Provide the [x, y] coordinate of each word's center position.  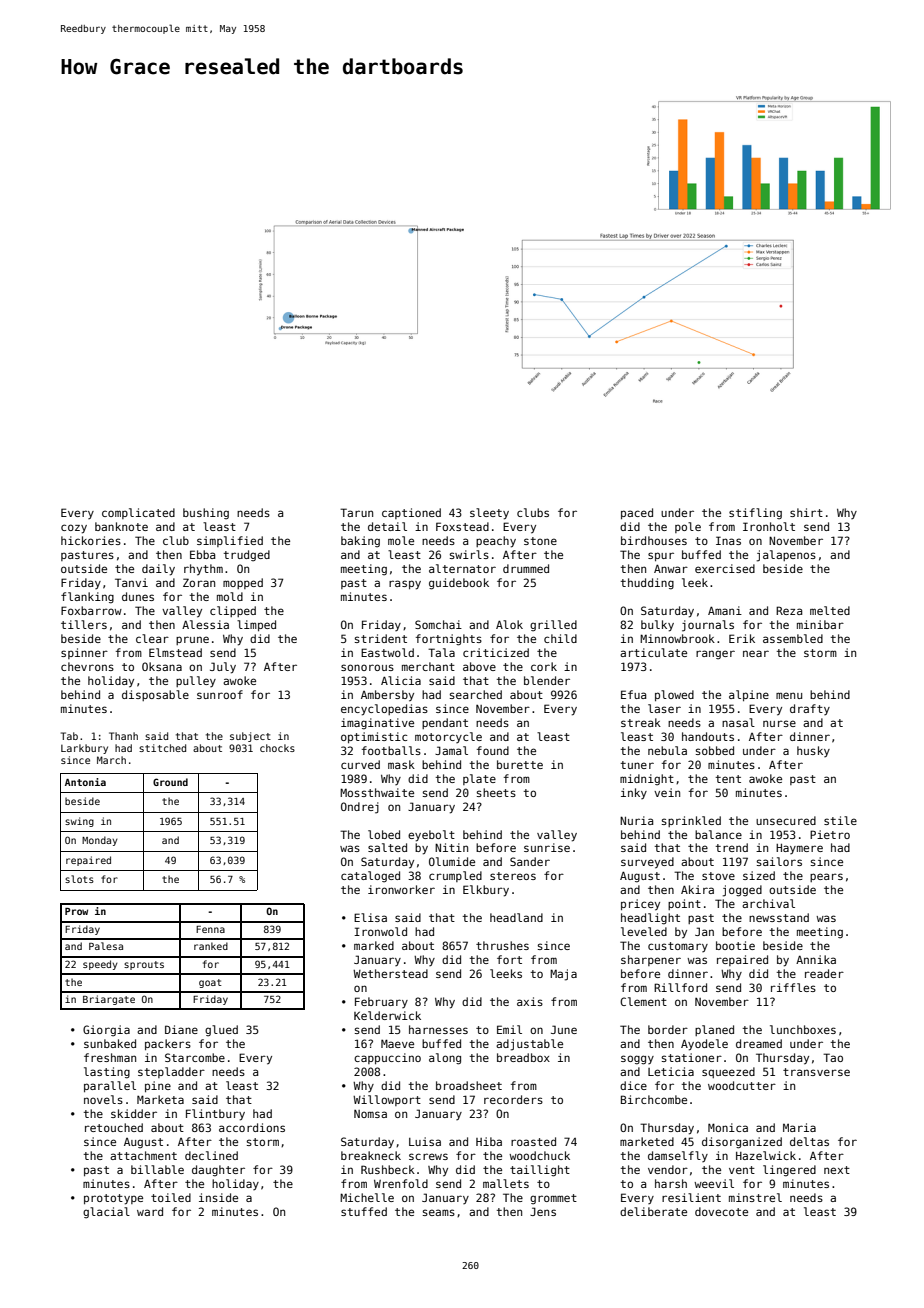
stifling [755, 514]
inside [218, 1197]
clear [152, 638]
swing [79, 822]
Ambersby [387, 696]
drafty [810, 709]
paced [637, 513]
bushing [206, 514]
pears [826, 877]
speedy [100, 965]
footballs [391, 750]
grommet [553, 1199]
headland [516, 917]
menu [789, 695]
